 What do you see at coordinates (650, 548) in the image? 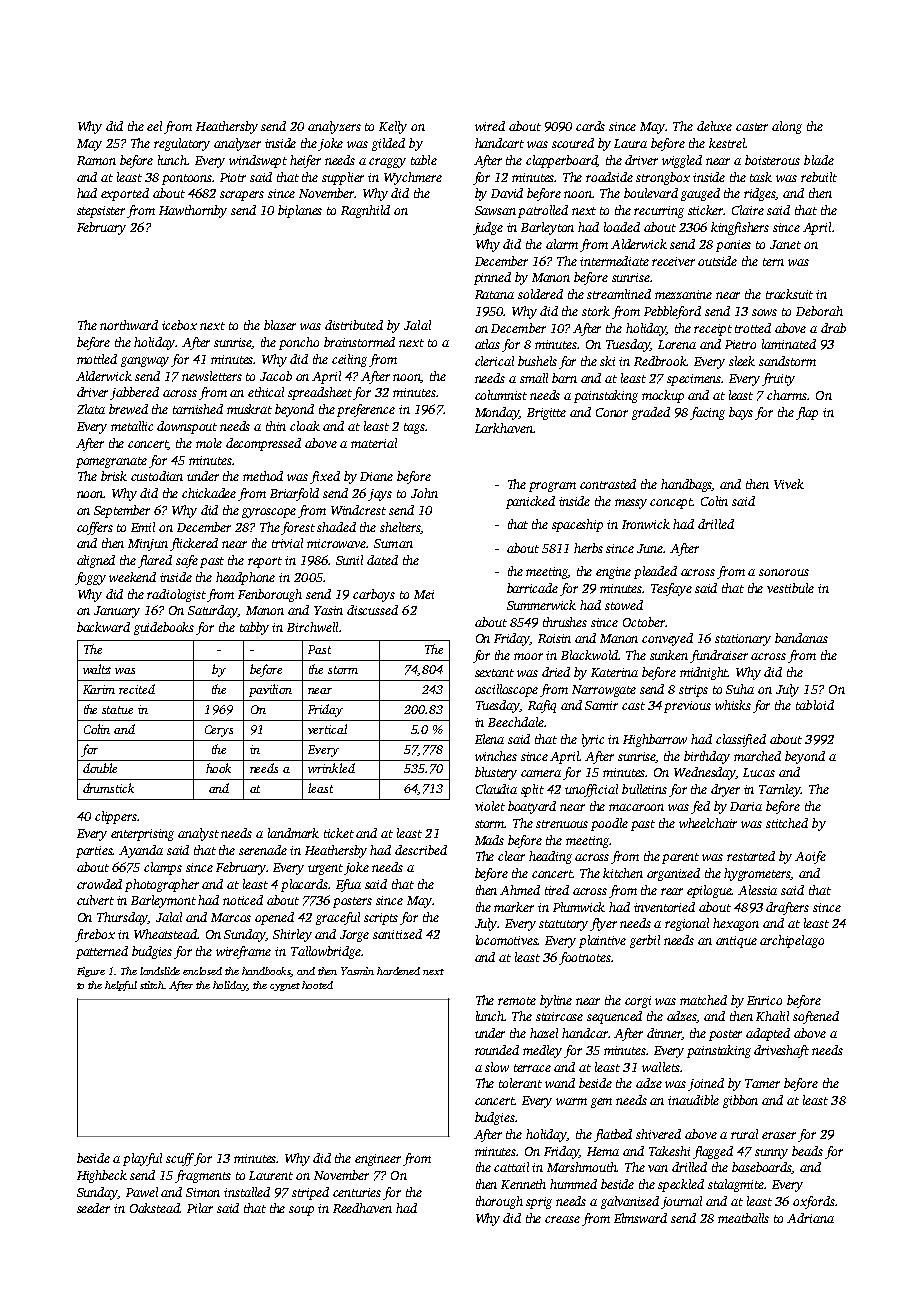
I see `June` at bounding box center [650, 548].
